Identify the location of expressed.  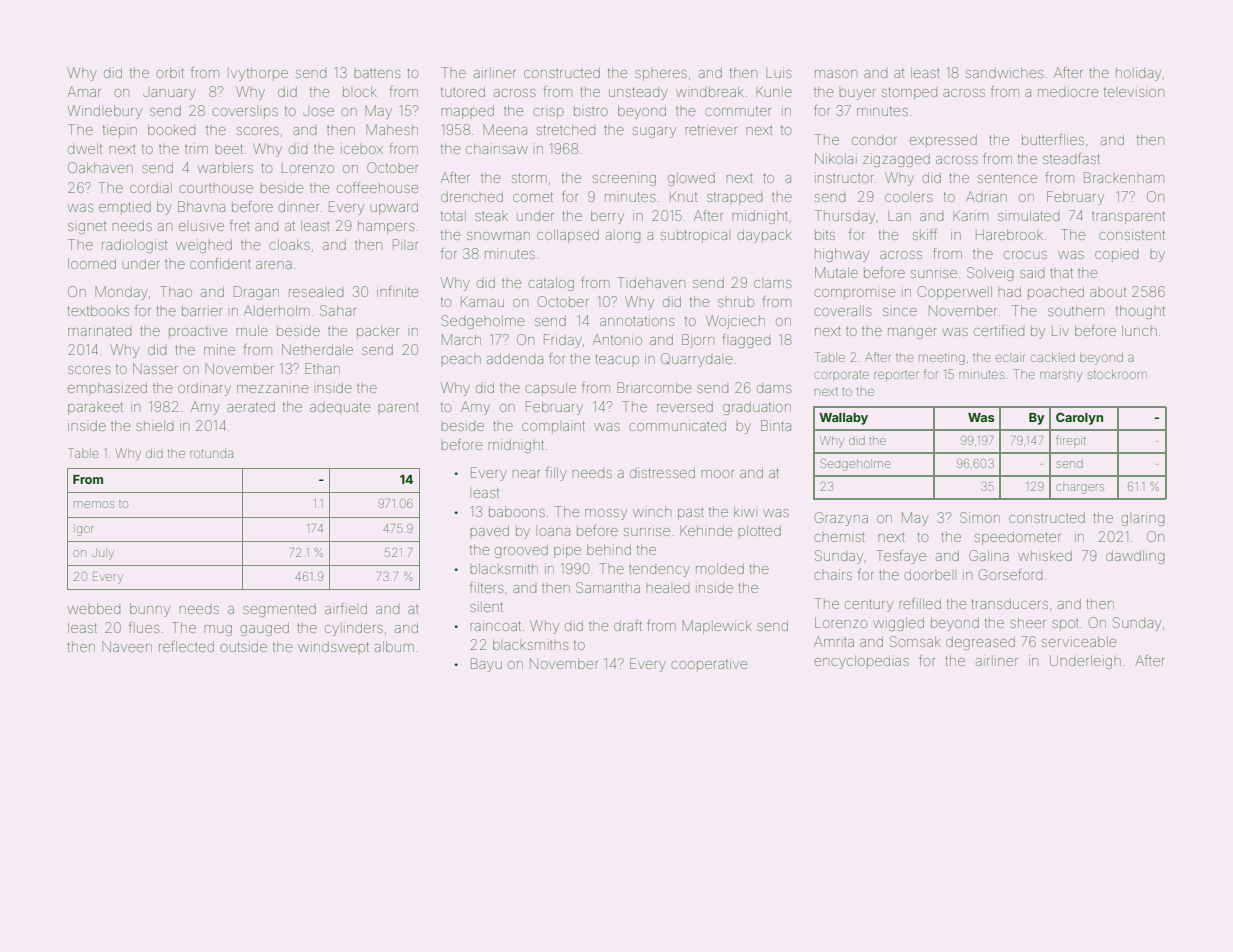
(943, 141).
